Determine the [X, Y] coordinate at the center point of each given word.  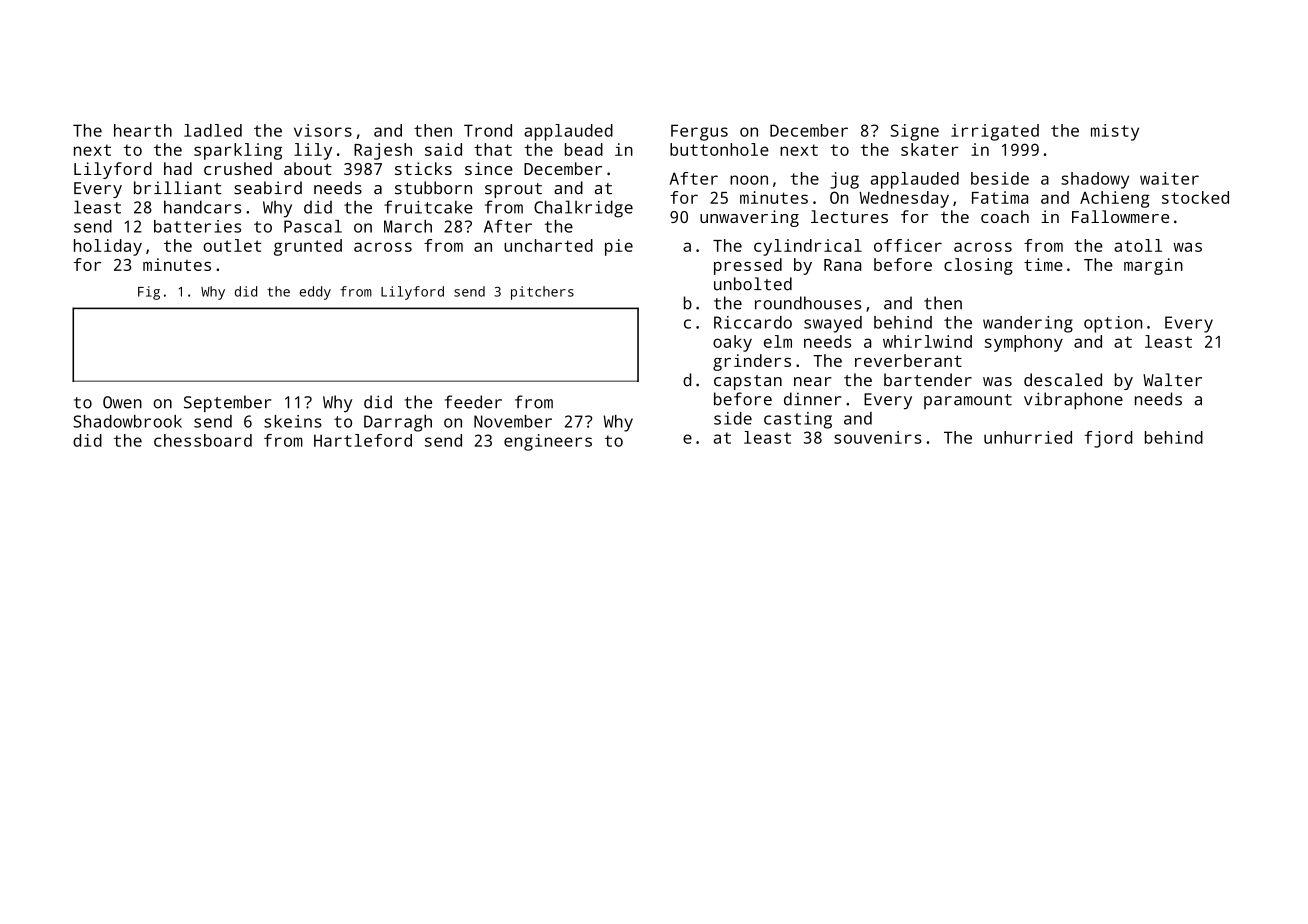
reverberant [908, 360]
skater [929, 149]
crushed [238, 168]
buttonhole [719, 149]
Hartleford [363, 440]
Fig [149, 293]
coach [1005, 216]
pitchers [542, 293]
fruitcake [428, 207]
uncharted [548, 245]
